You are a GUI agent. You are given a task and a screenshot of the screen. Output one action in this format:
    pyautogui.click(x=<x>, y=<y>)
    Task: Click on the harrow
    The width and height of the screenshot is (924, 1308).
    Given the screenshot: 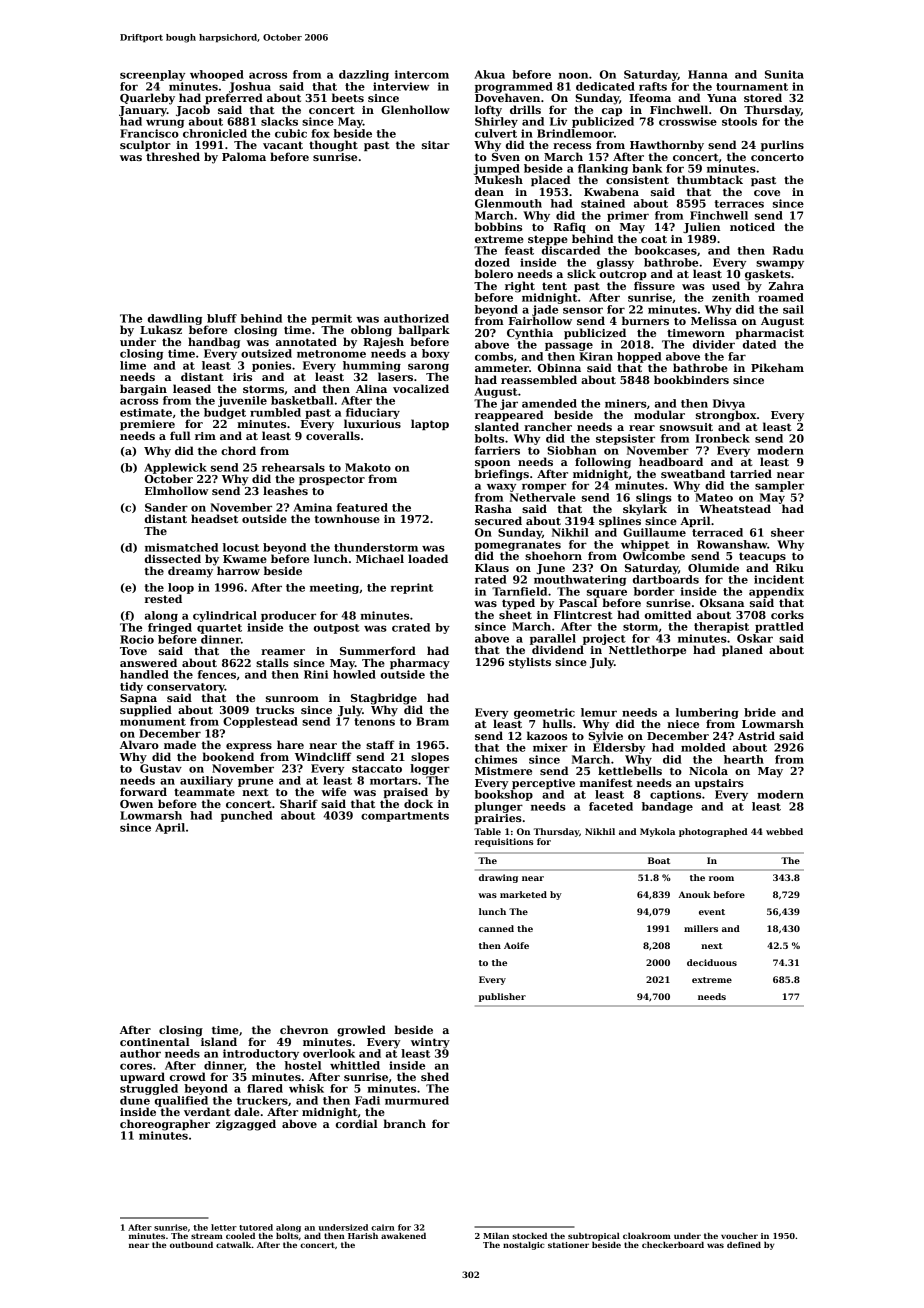 What is the action you would take?
    pyautogui.click(x=238, y=570)
